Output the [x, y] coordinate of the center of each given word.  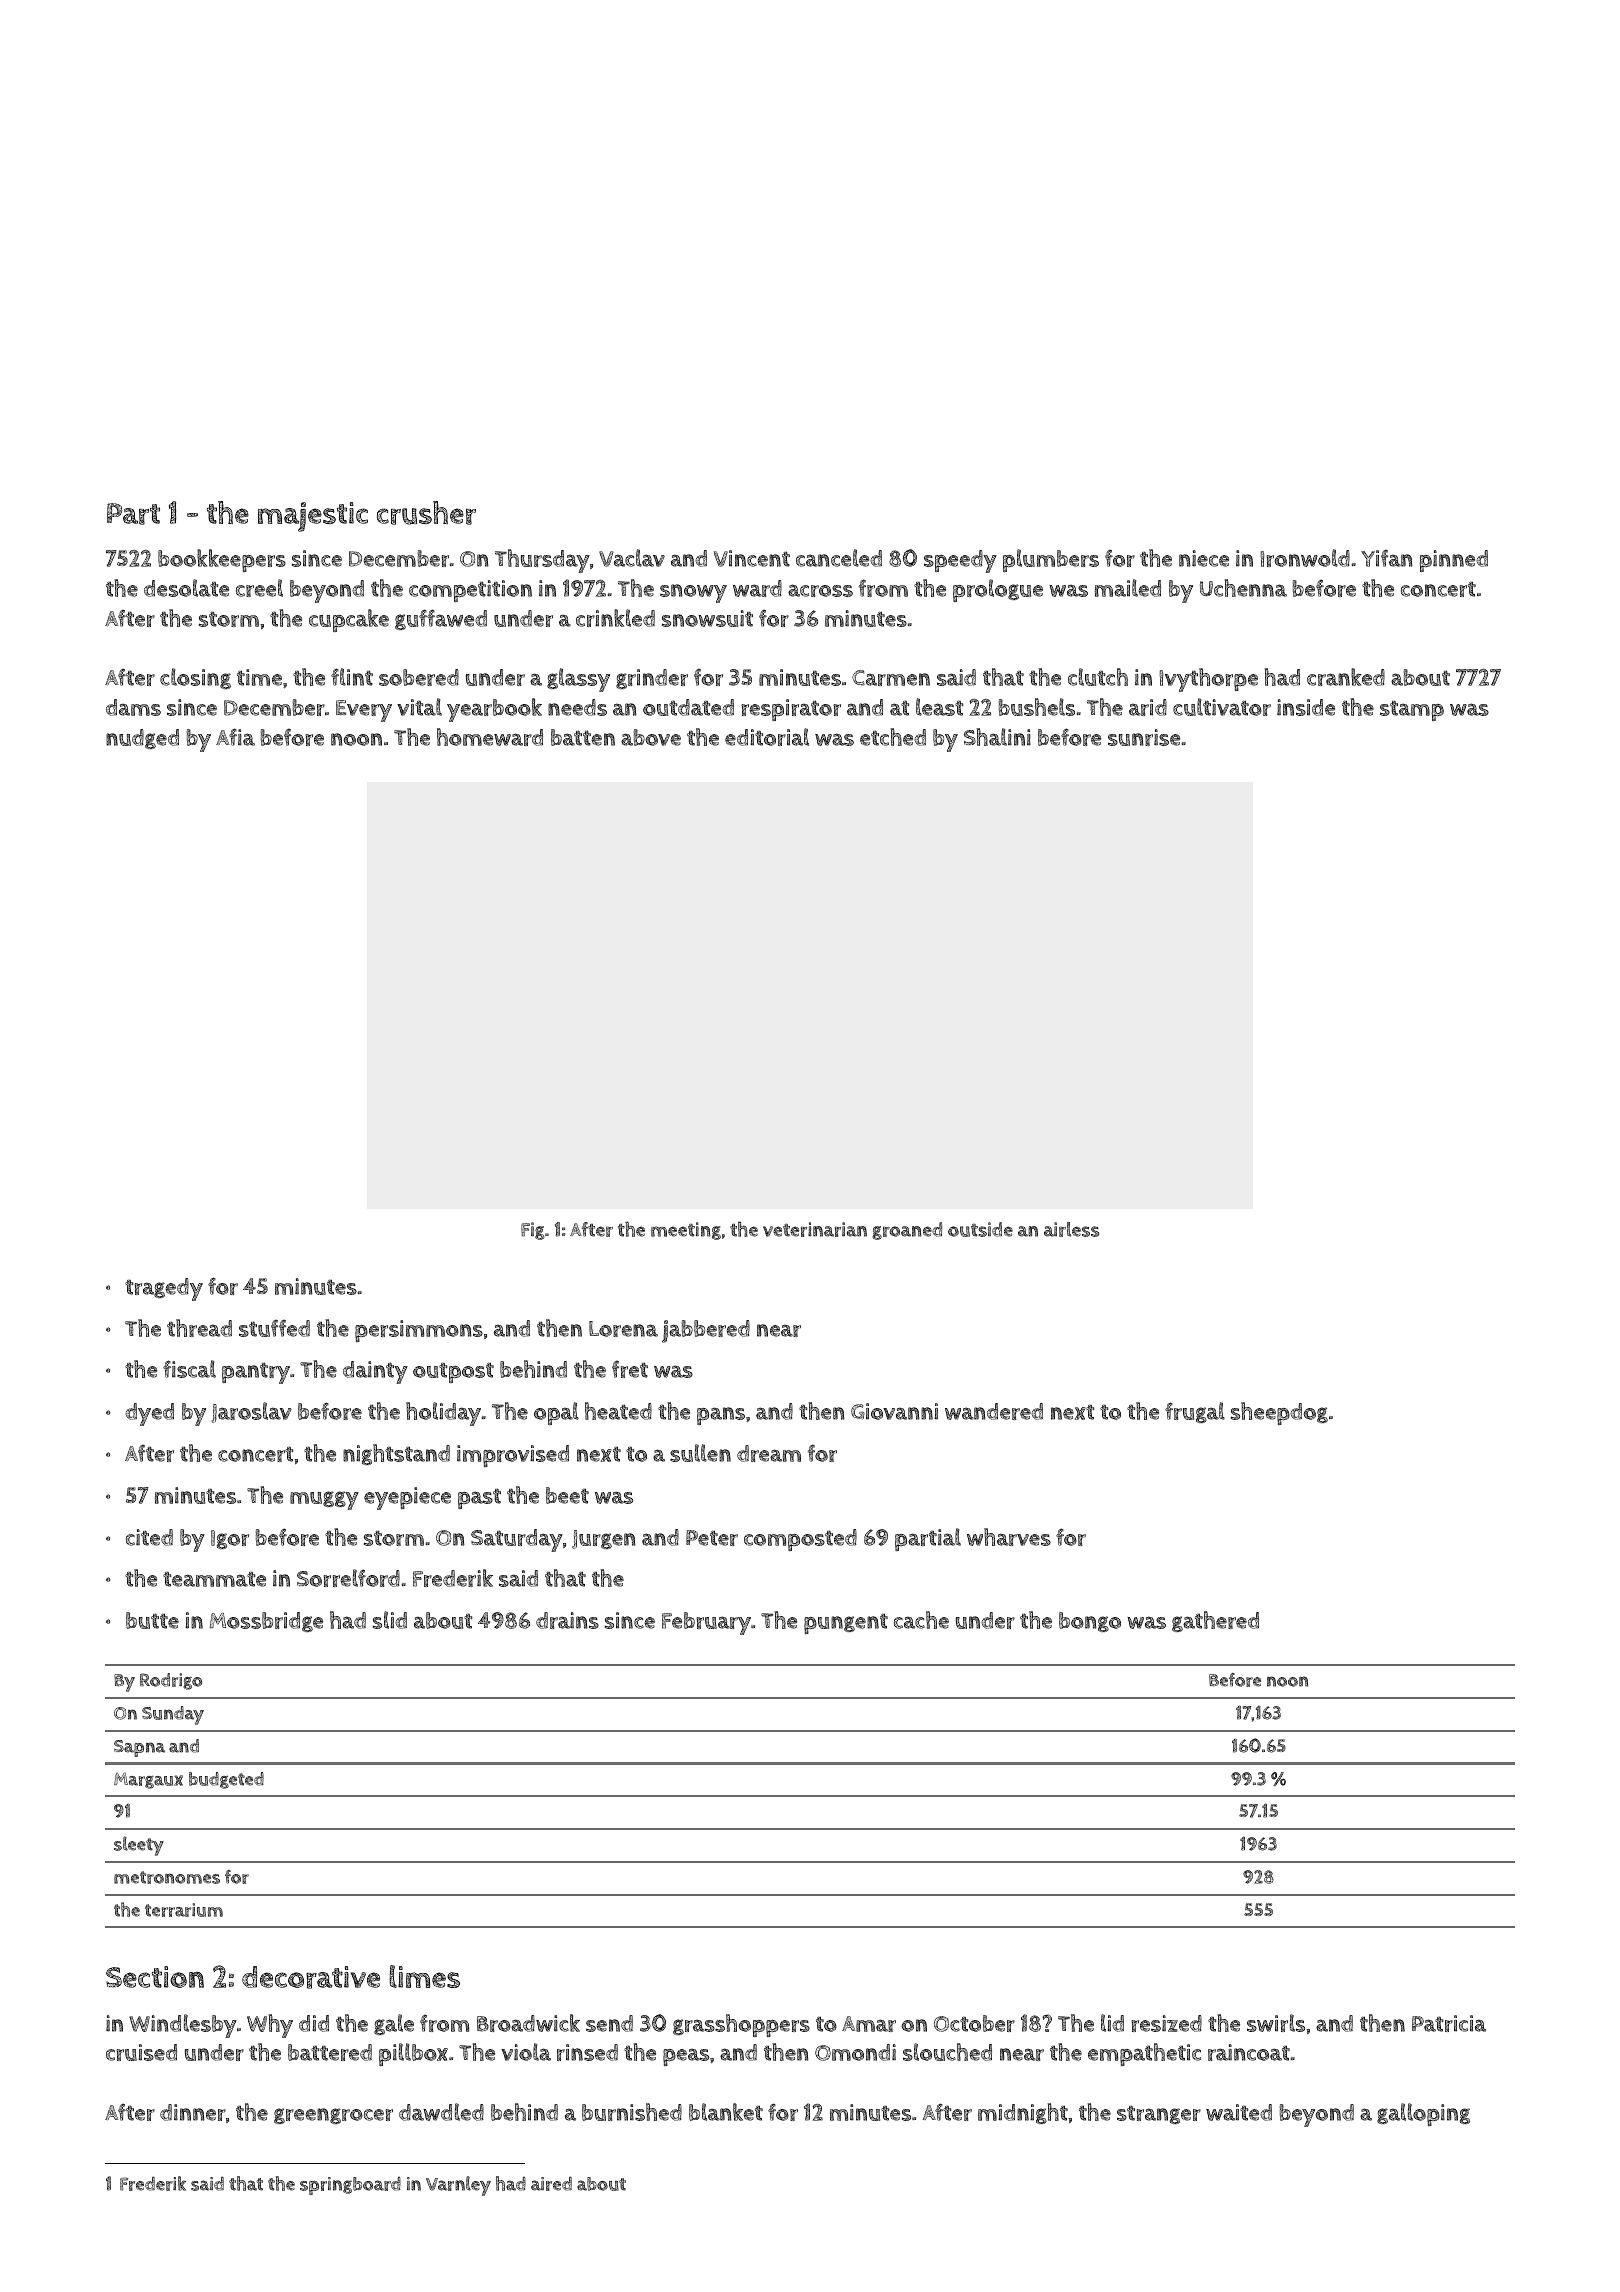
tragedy [164, 1289]
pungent [846, 1624]
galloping [1423, 2114]
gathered [1215, 1621]
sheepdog [1279, 1413]
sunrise [1144, 737]
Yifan [1387, 558]
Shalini [997, 737]
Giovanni [894, 1411]
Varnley [458, 2186]
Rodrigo [171, 1681]
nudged [142, 739]
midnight [1023, 2113]
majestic [313, 517]
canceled [839, 558]
